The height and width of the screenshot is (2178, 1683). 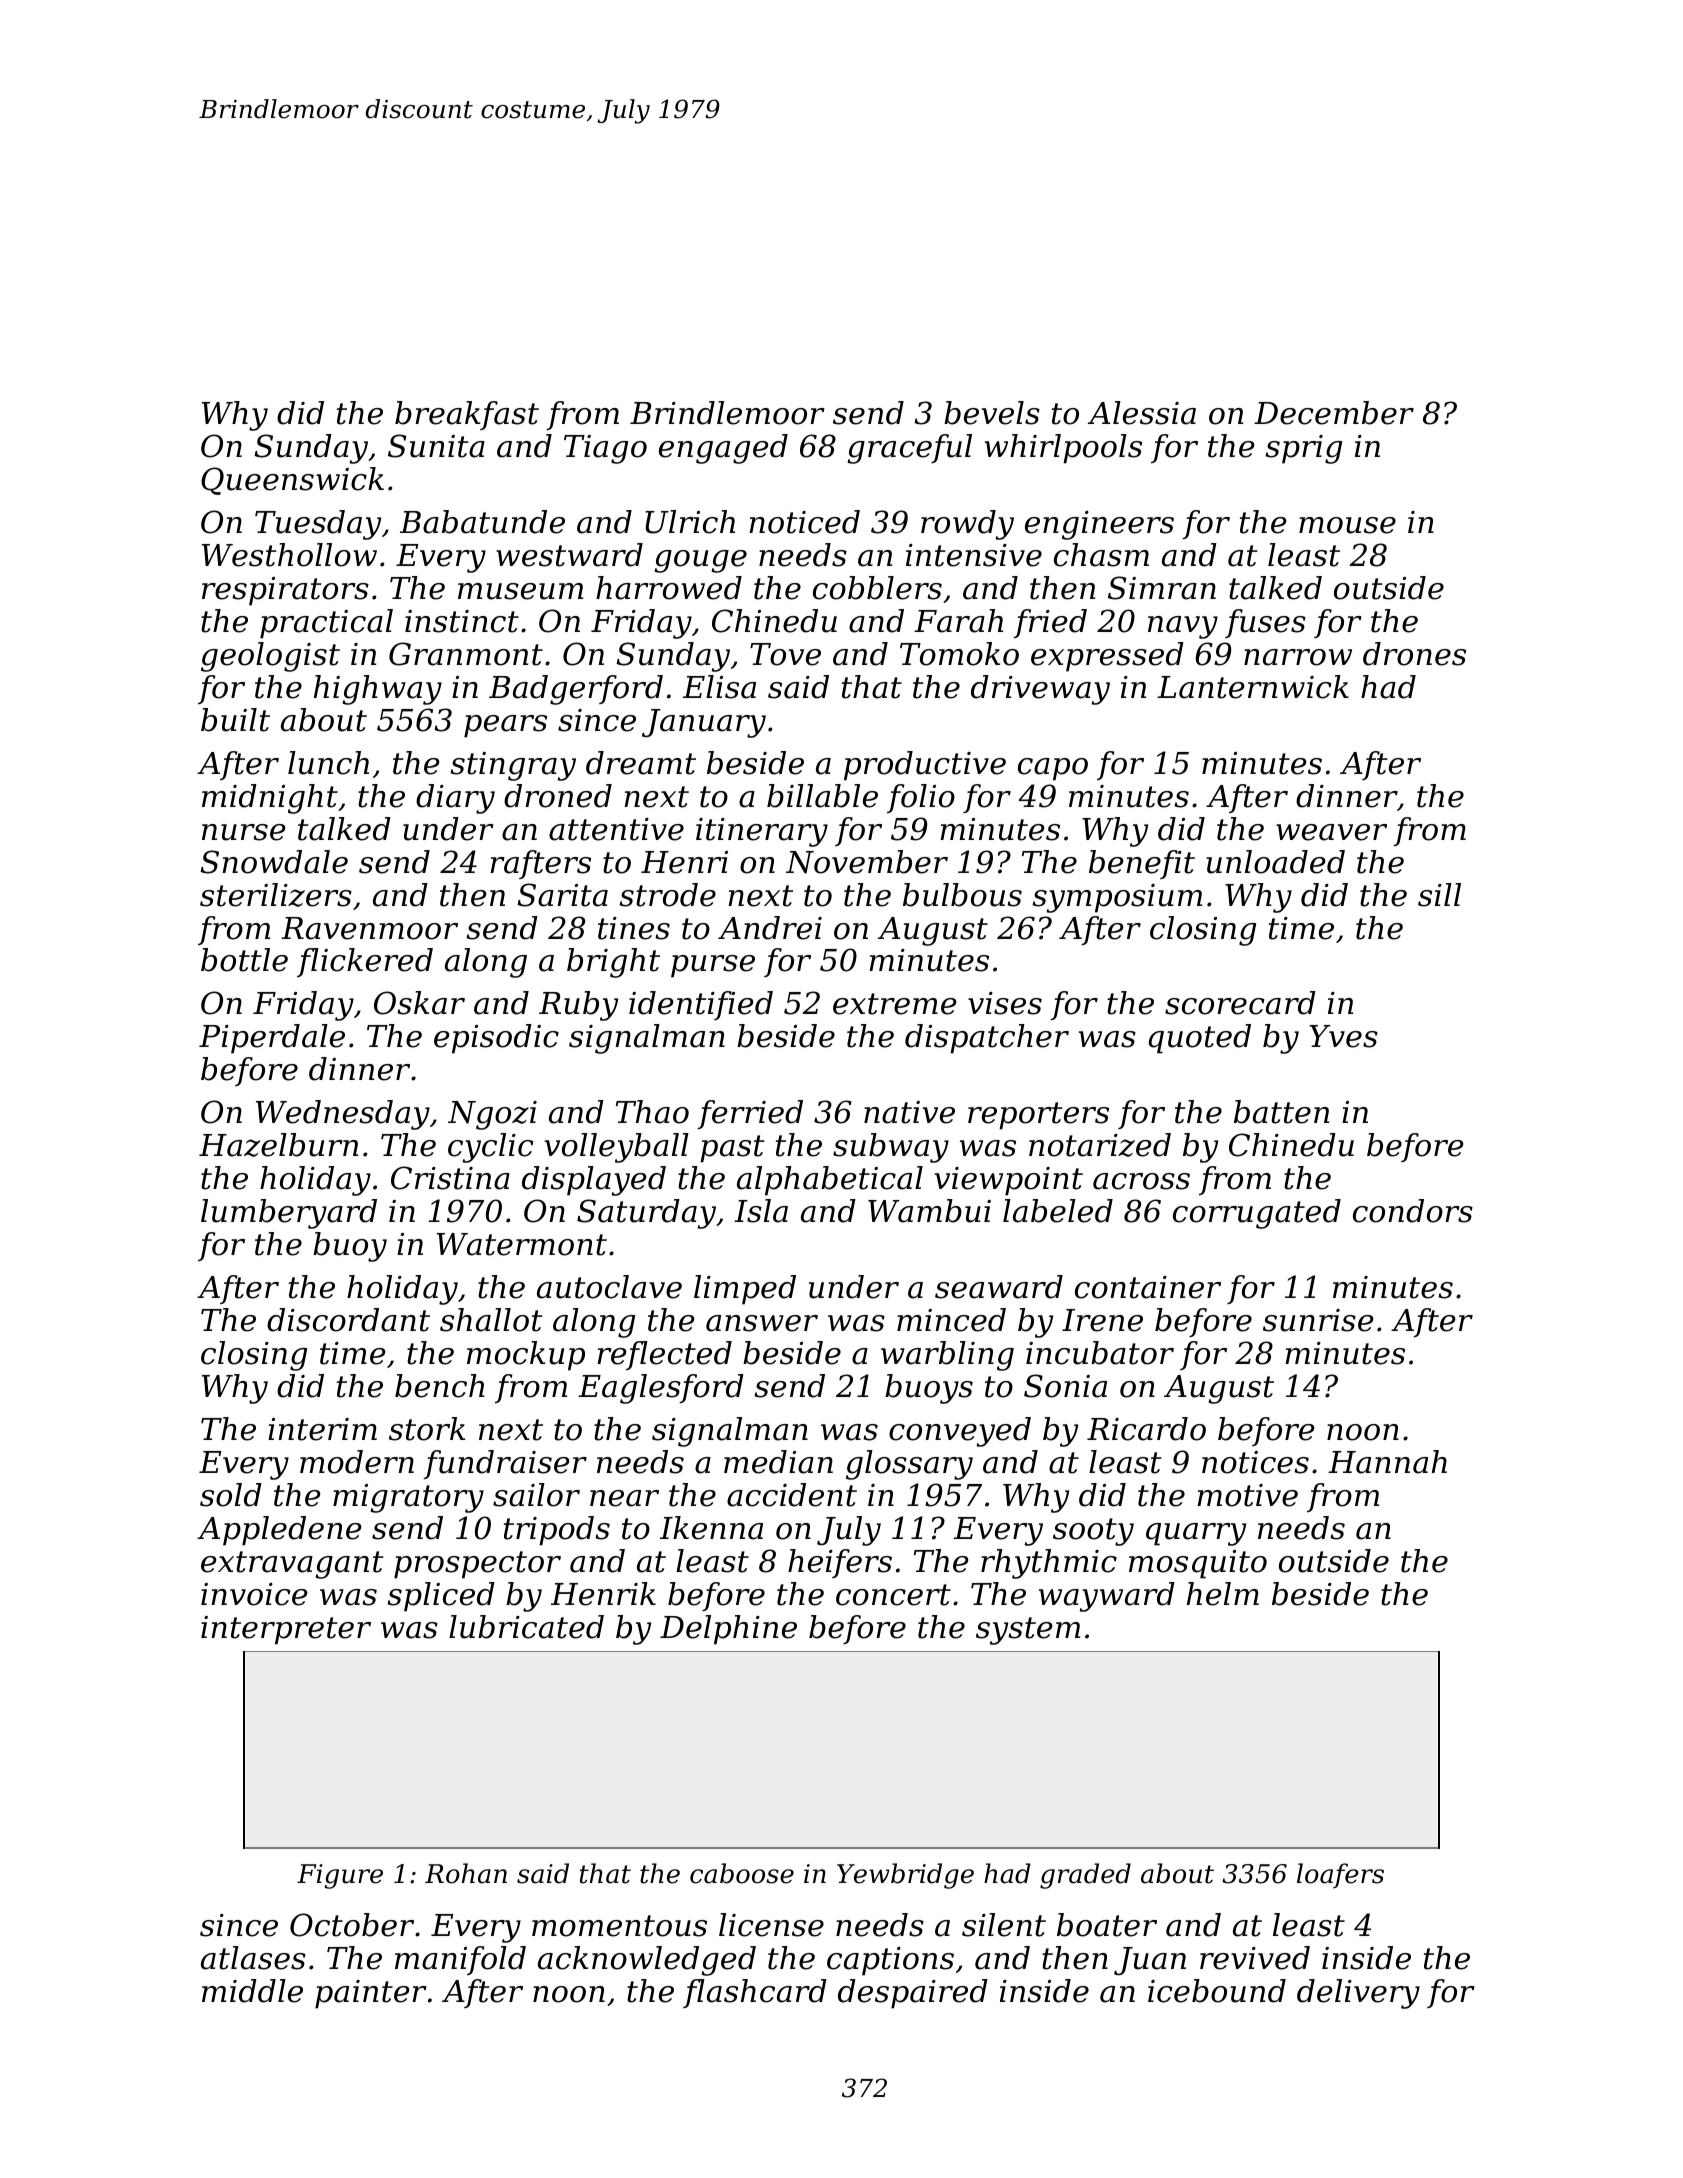 What do you see at coordinates (328, 763) in the screenshot?
I see `lunch` at bounding box center [328, 763].
